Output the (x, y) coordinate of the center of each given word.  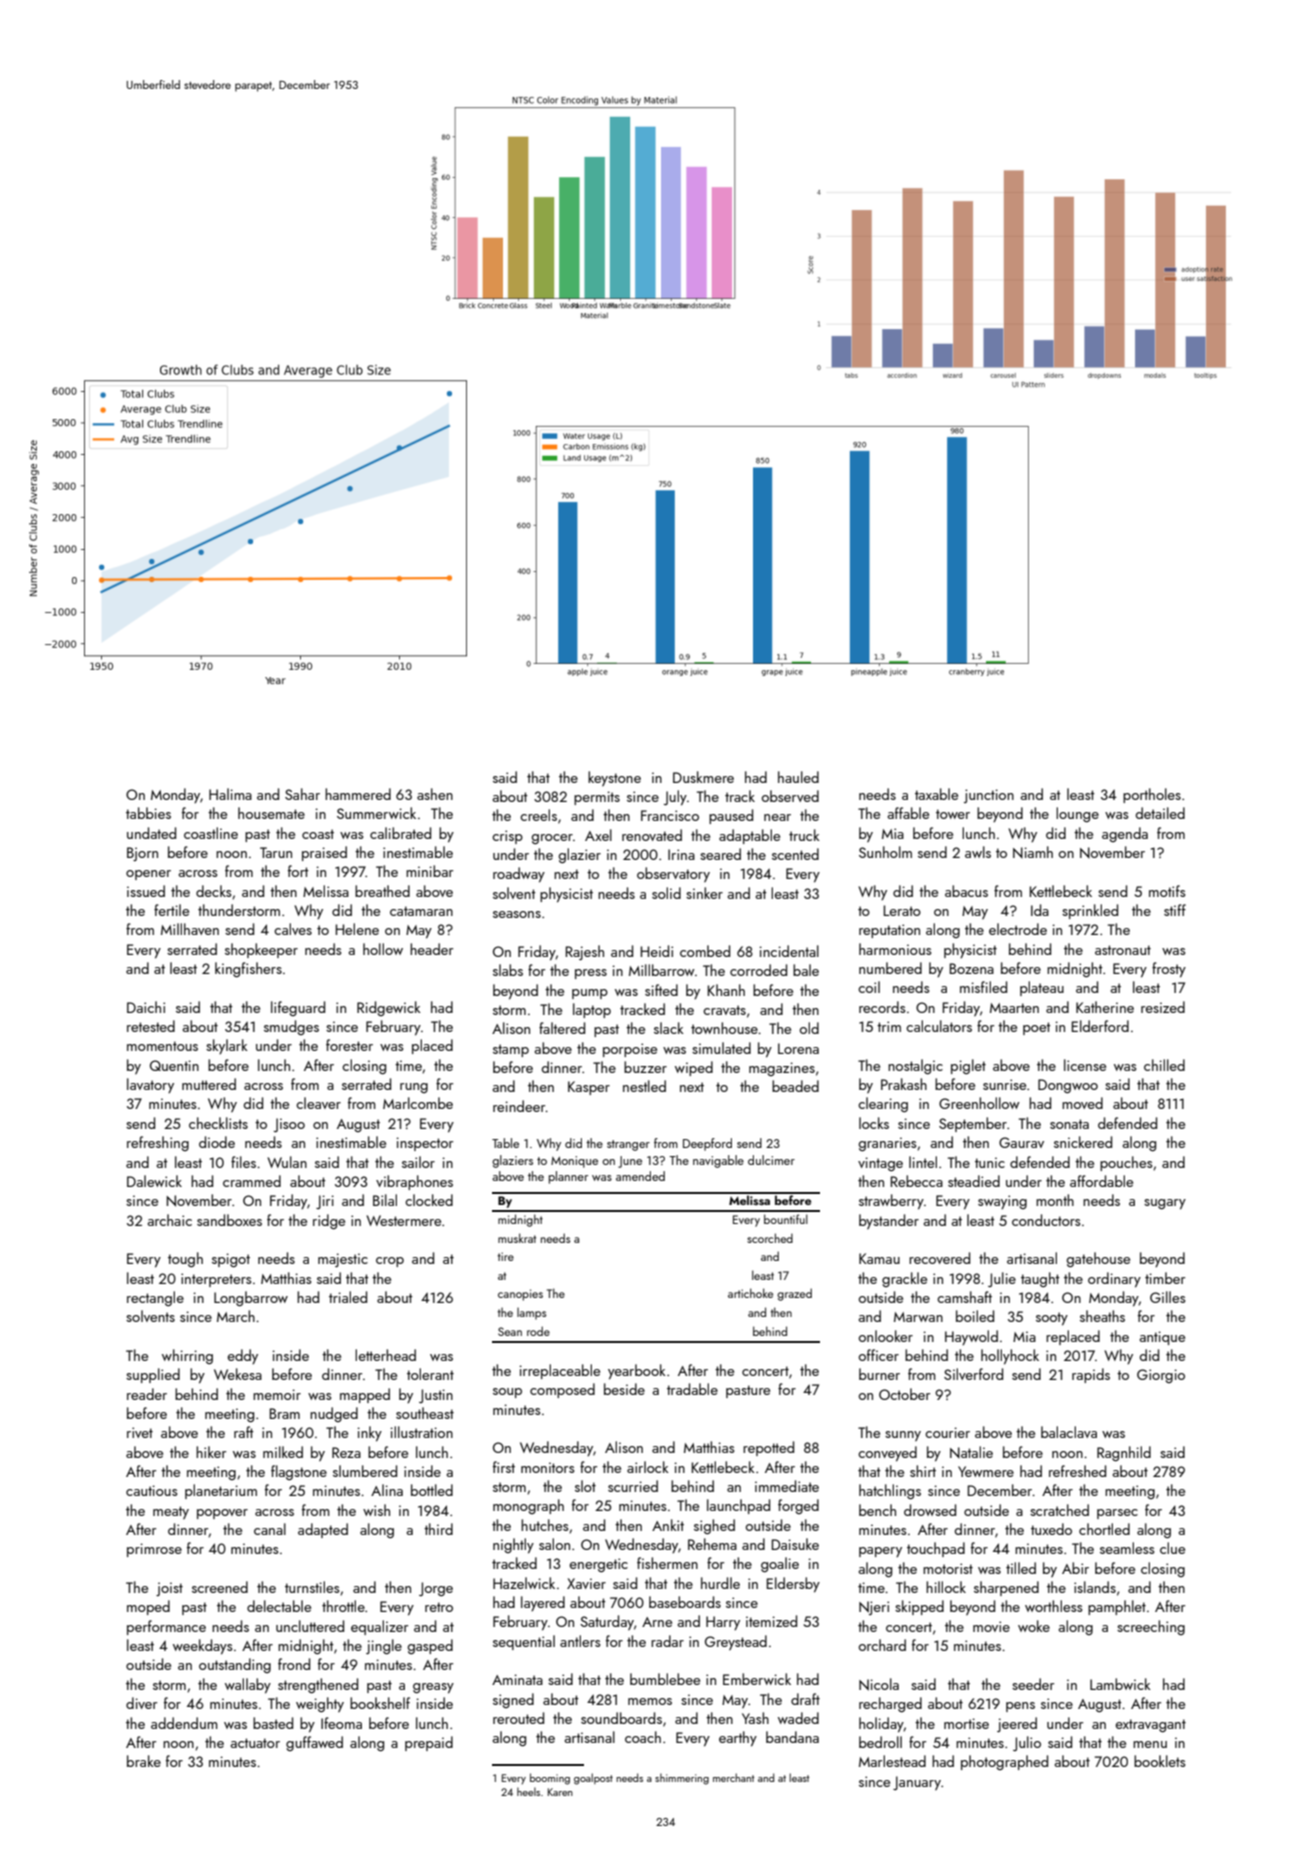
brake (144, 1761)
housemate (271, 813)
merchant (733, 1777)
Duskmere (703, 777)
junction (989, 796)
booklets (1159, 1761)
